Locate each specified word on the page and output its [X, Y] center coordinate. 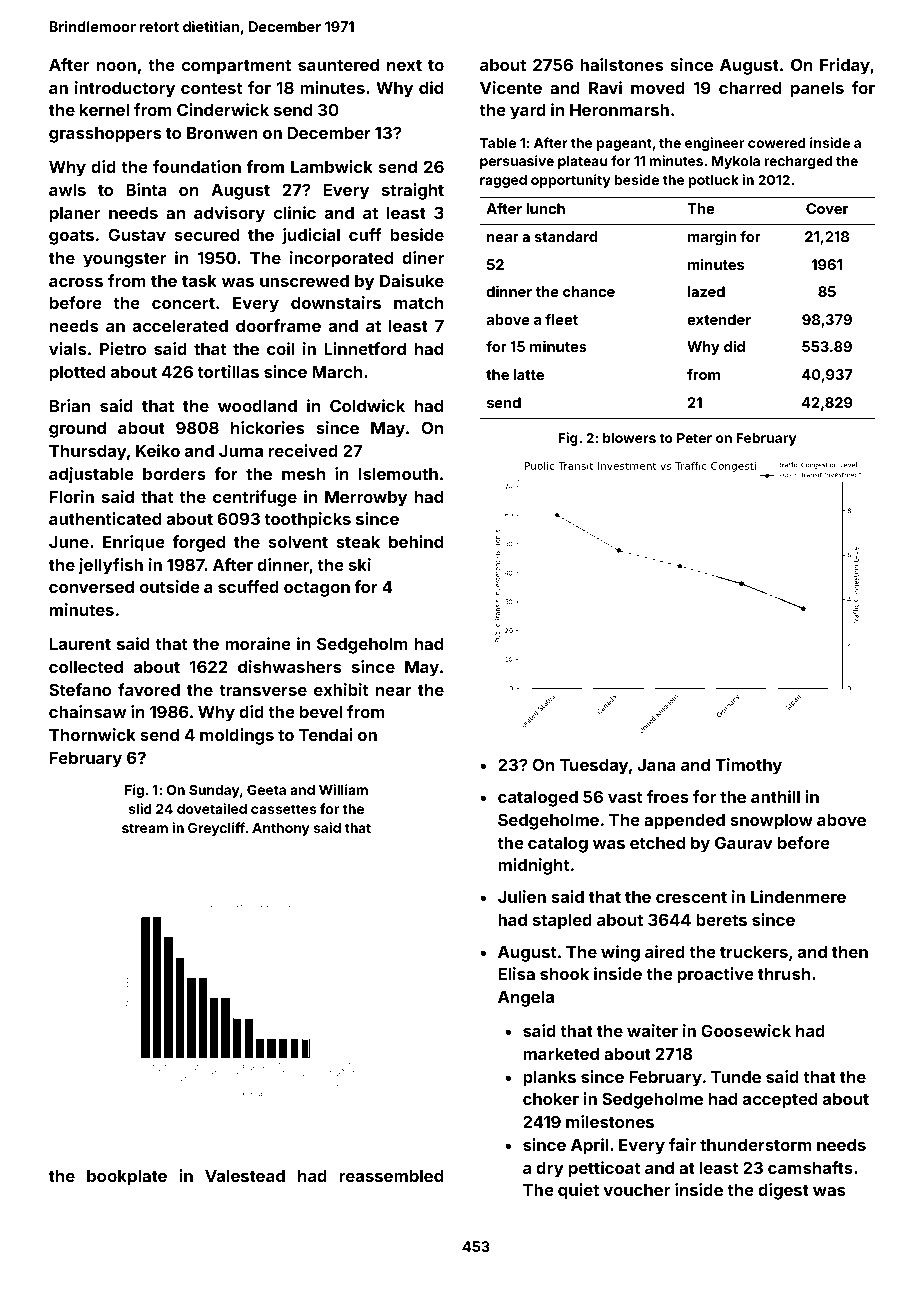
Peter [694, 438]
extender [719, 319]
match [418, 303]
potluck [714, 181]
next [404, 65]
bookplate [127, 1178]
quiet [578, 1191]
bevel [321, 712]
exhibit [341, 689]
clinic [294, 212]
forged [198, 543]
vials [67, 348]
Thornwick [92, 734]
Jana [656, 765]
